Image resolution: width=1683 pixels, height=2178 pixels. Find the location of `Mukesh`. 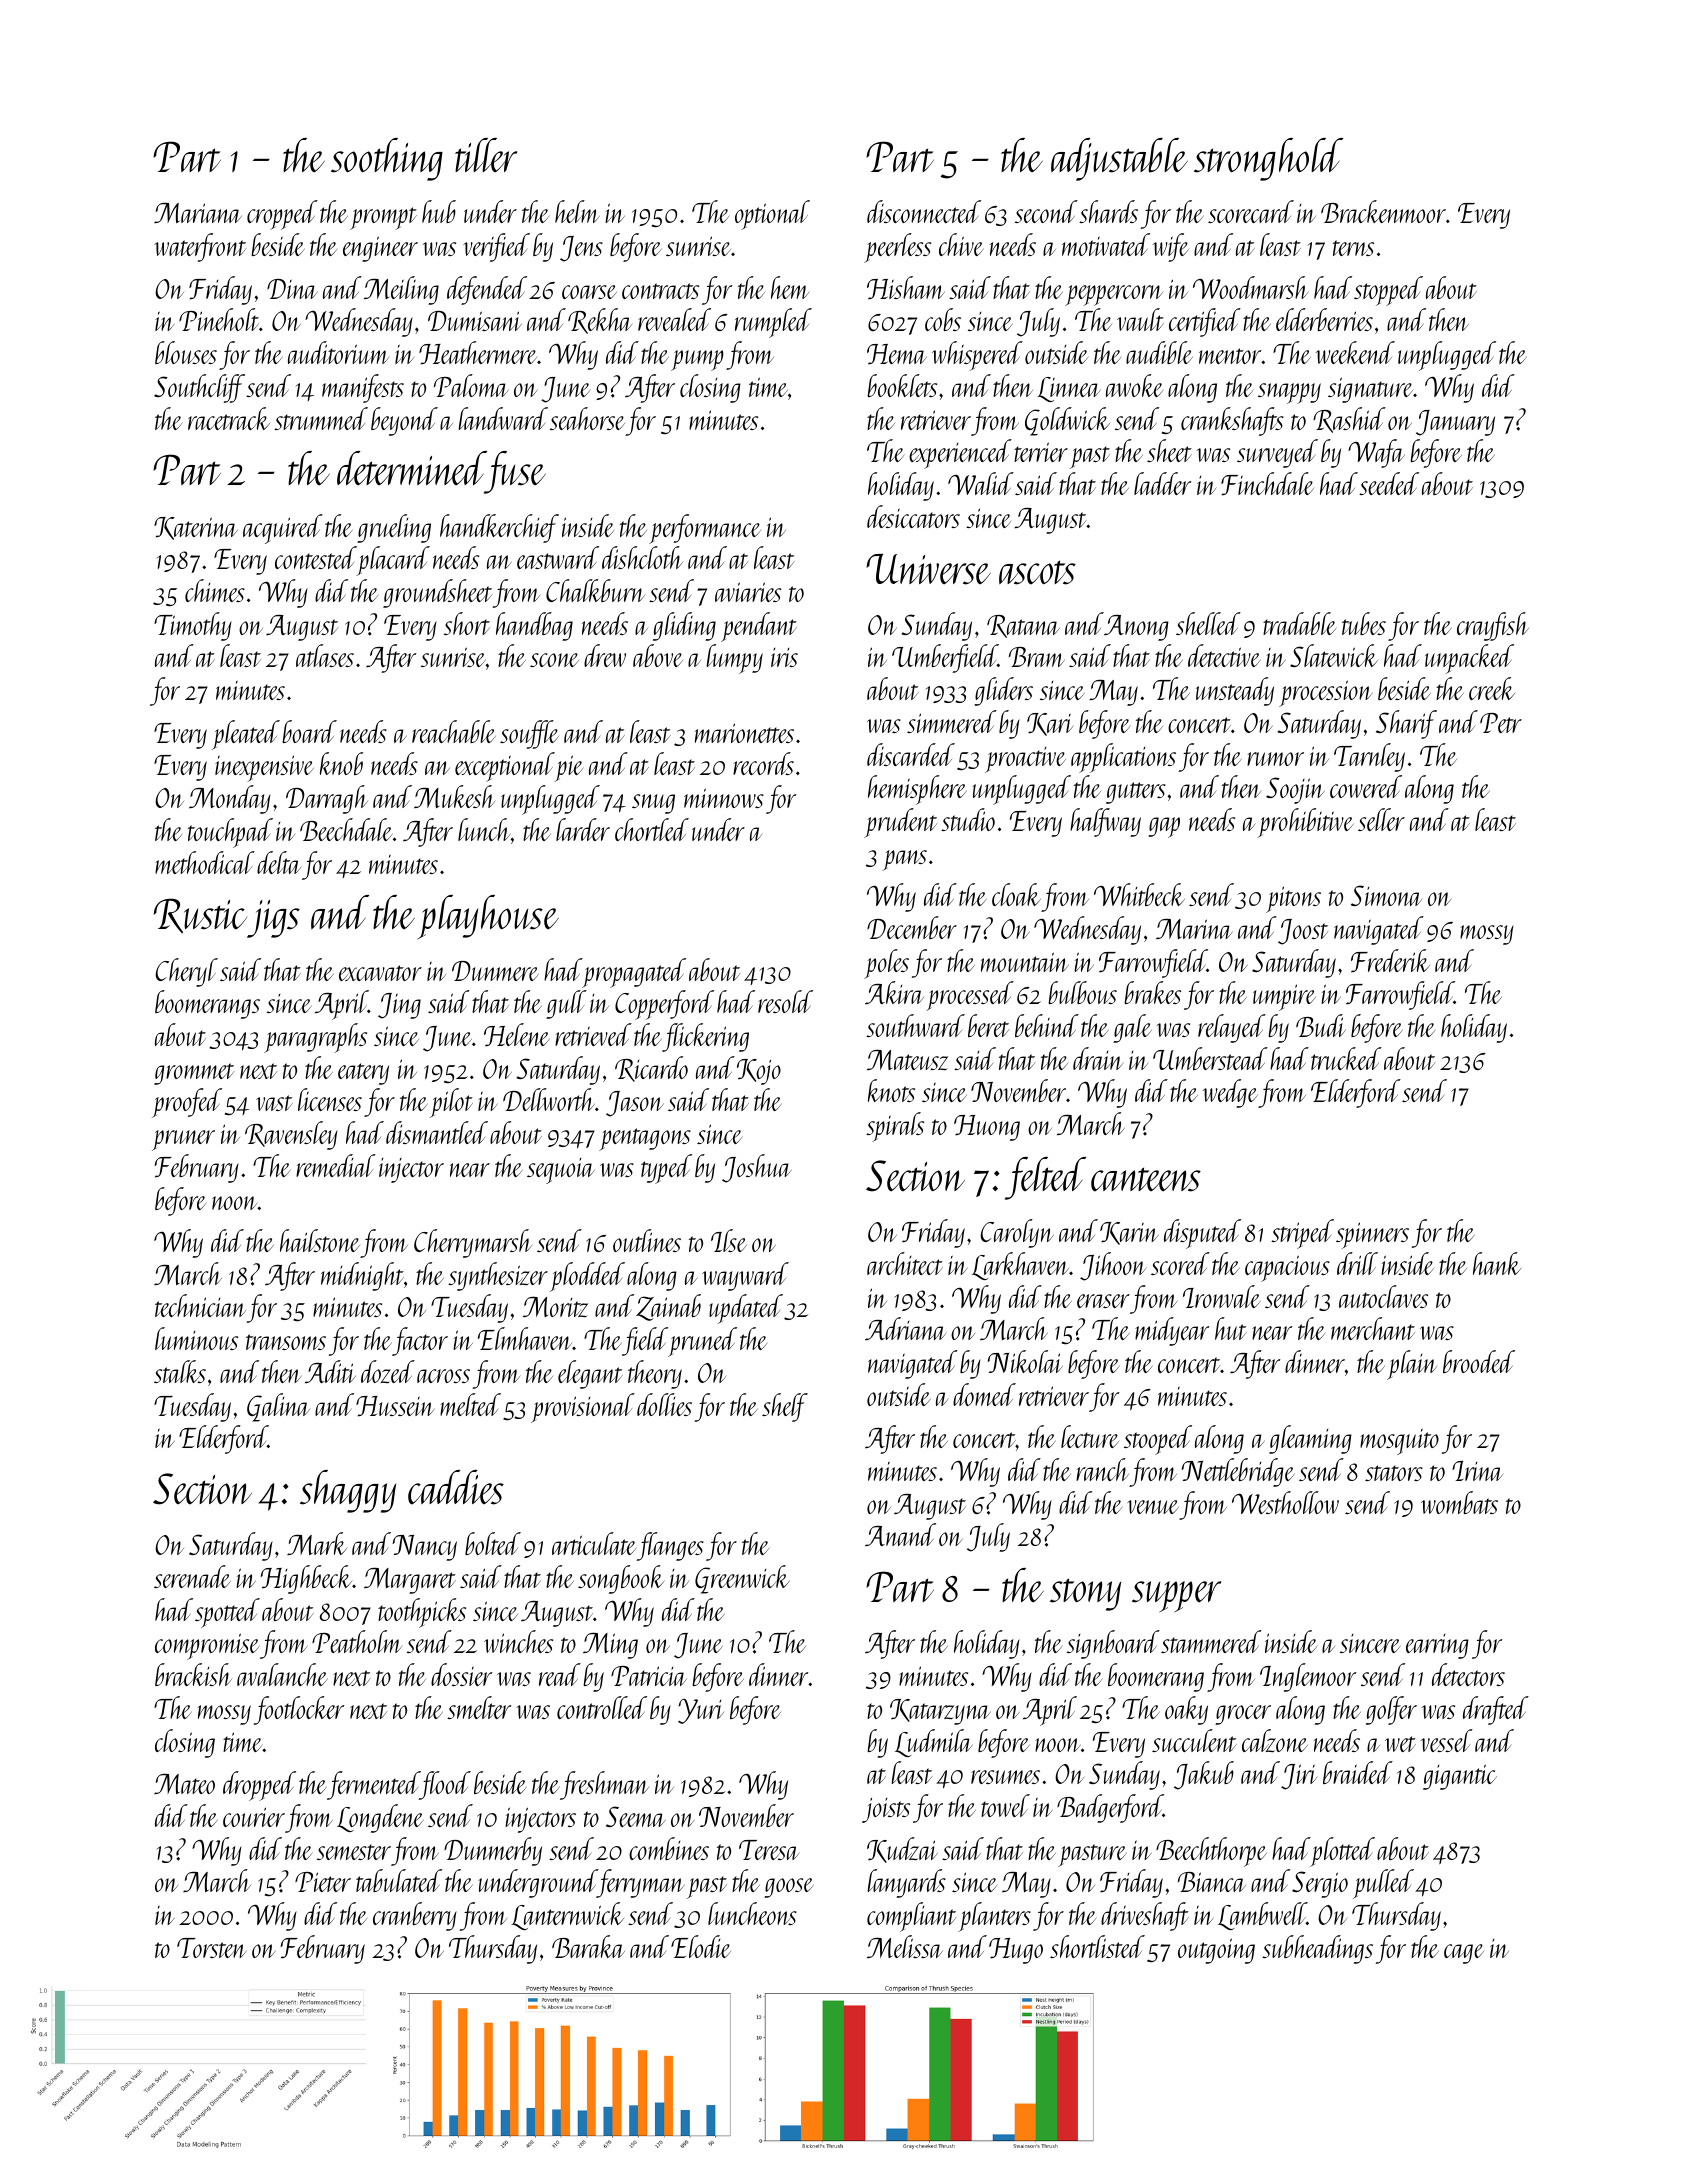

Mukesh is located at coordinates (454, 796).
